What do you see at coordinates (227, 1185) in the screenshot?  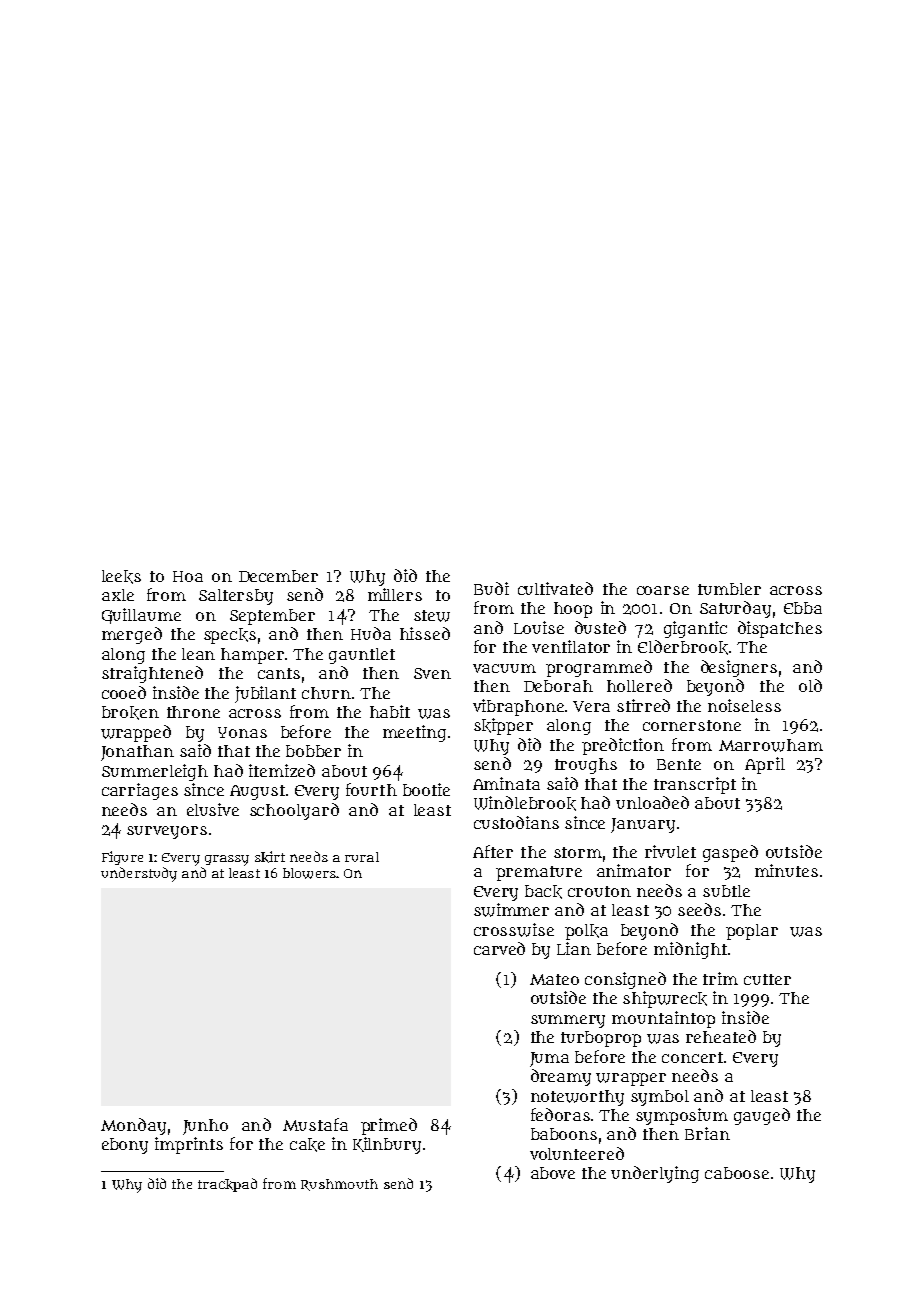 I see `trackpad` at bounding box center [227, 1185].
